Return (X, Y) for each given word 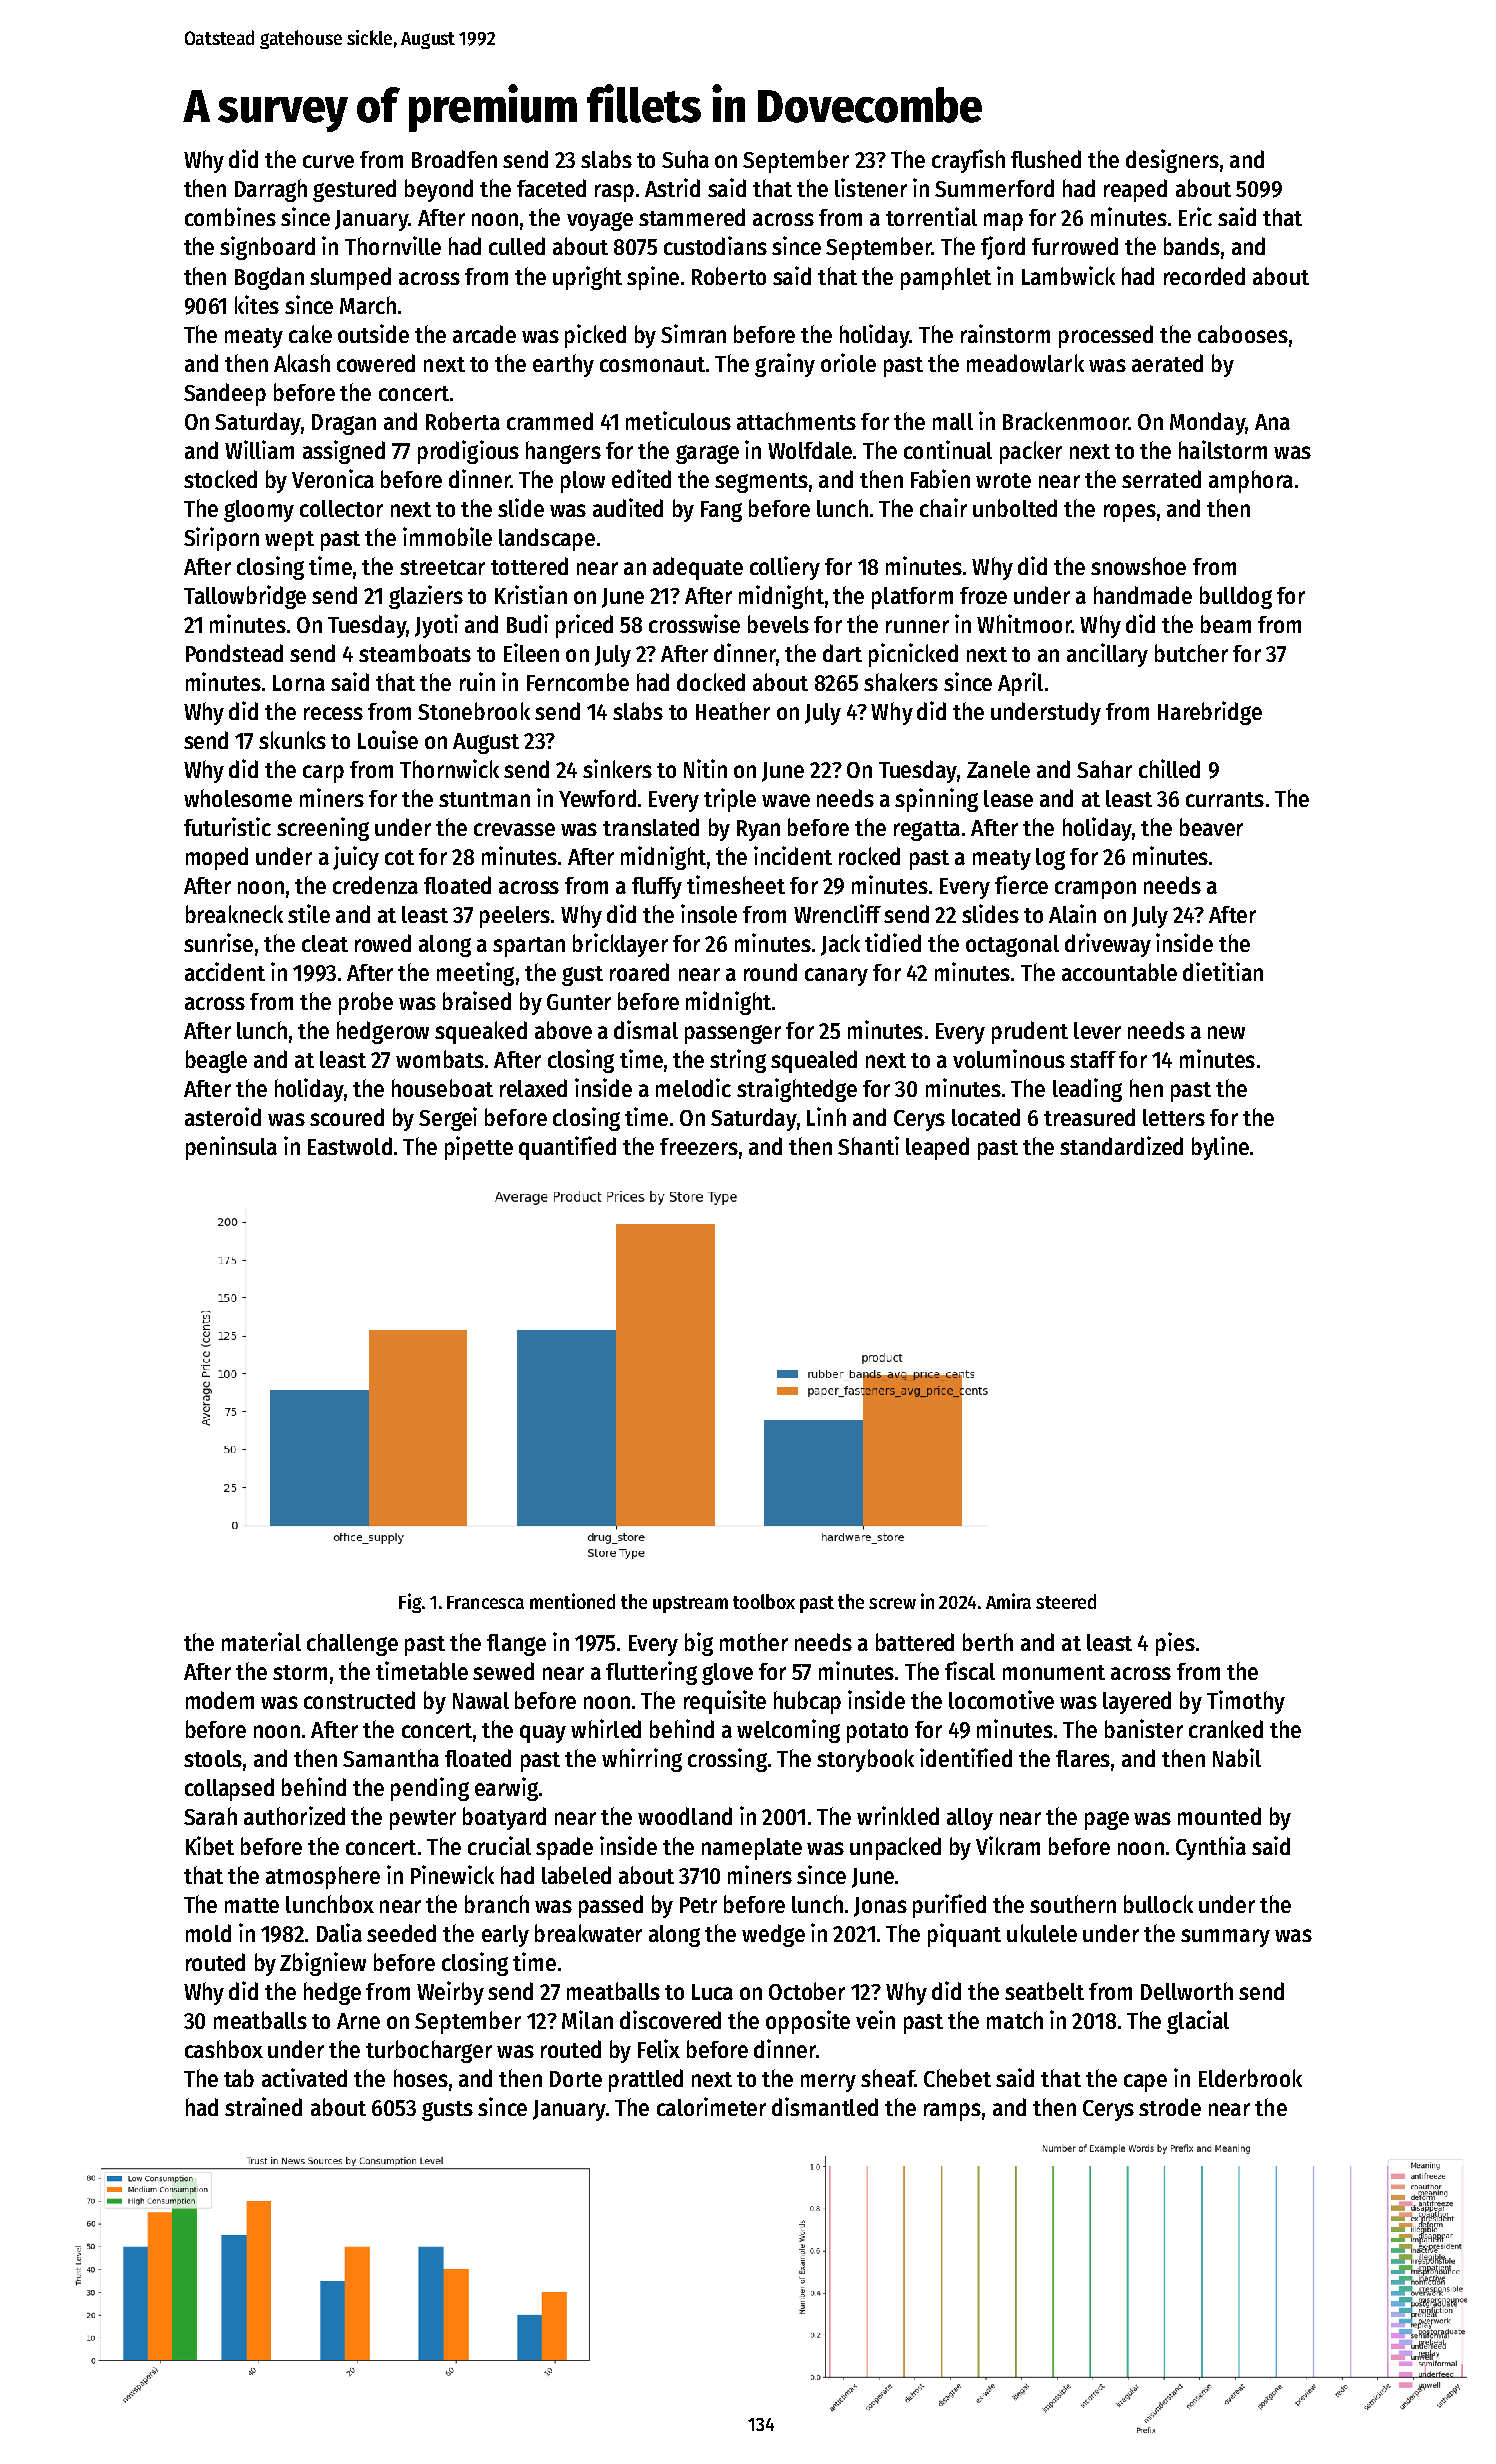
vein (875, 2019)
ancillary (1107, 655)
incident (793, 855)
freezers (699, 1146)
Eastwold (350, 1146)
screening (323, 829)
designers (1172, 161)
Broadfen (454, 159)
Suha (685, 159)
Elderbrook (1250, 2078)
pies (1175, 1644)
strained (263, 2106)
